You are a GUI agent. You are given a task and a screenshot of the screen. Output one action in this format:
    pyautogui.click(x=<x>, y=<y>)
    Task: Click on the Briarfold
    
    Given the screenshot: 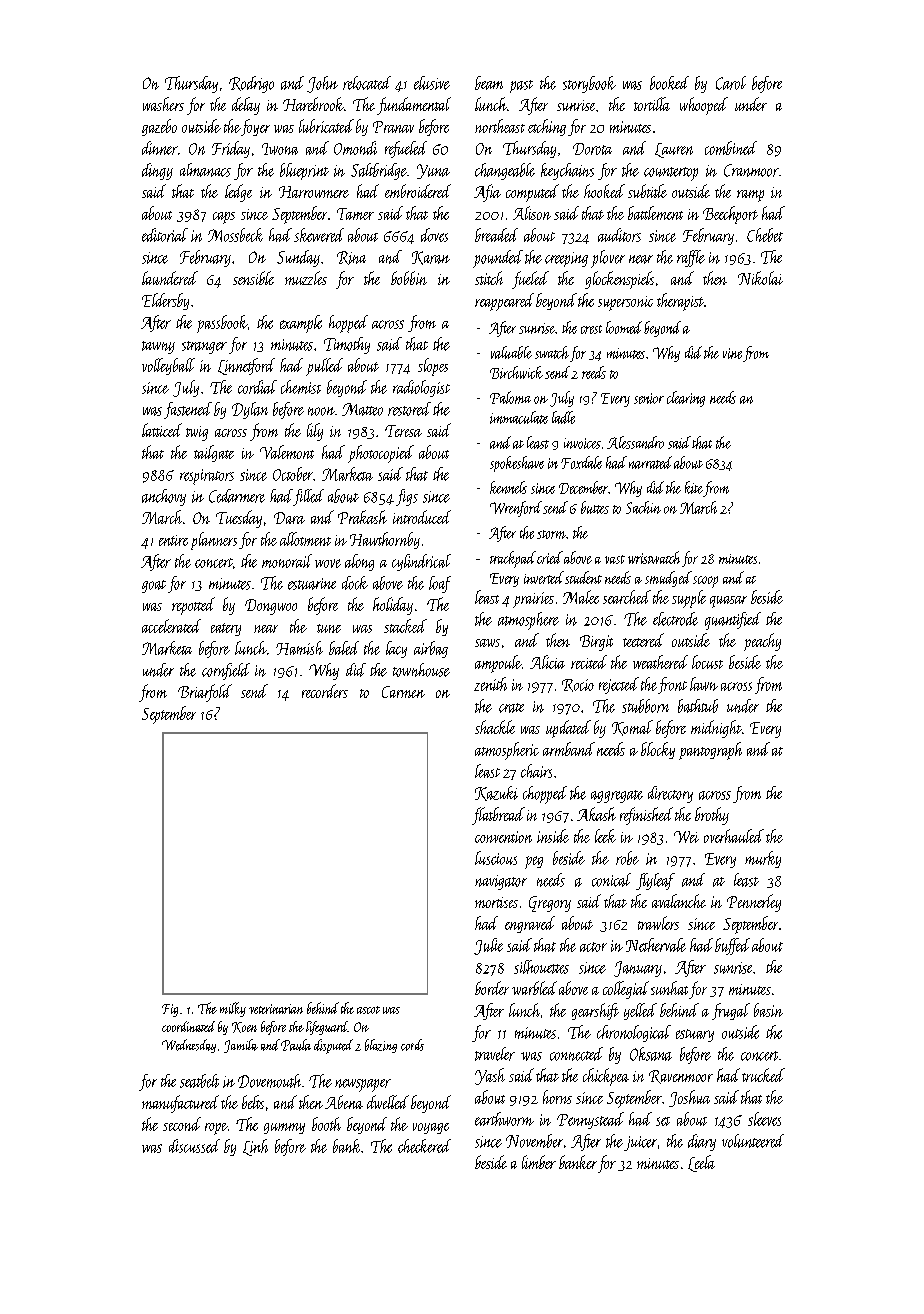 What is the action you would take?
    pyautogui.click(x=205, y=693)
